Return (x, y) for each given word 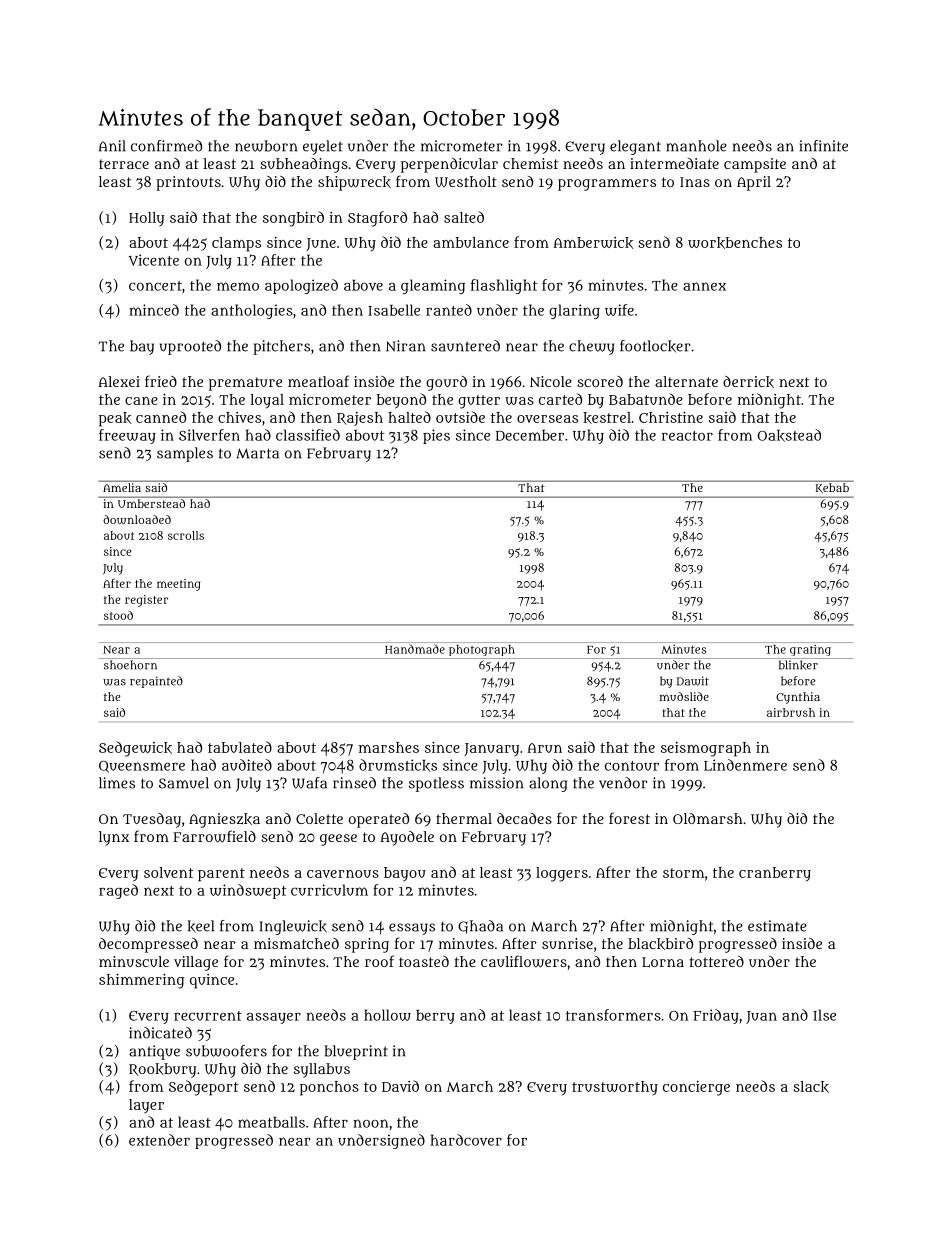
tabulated (240, 747)
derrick (748, 382)
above (363, 285)
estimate (777, 926)
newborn (266, 146)
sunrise (567, 943)
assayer (274, 1018)
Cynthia (798, 698)
